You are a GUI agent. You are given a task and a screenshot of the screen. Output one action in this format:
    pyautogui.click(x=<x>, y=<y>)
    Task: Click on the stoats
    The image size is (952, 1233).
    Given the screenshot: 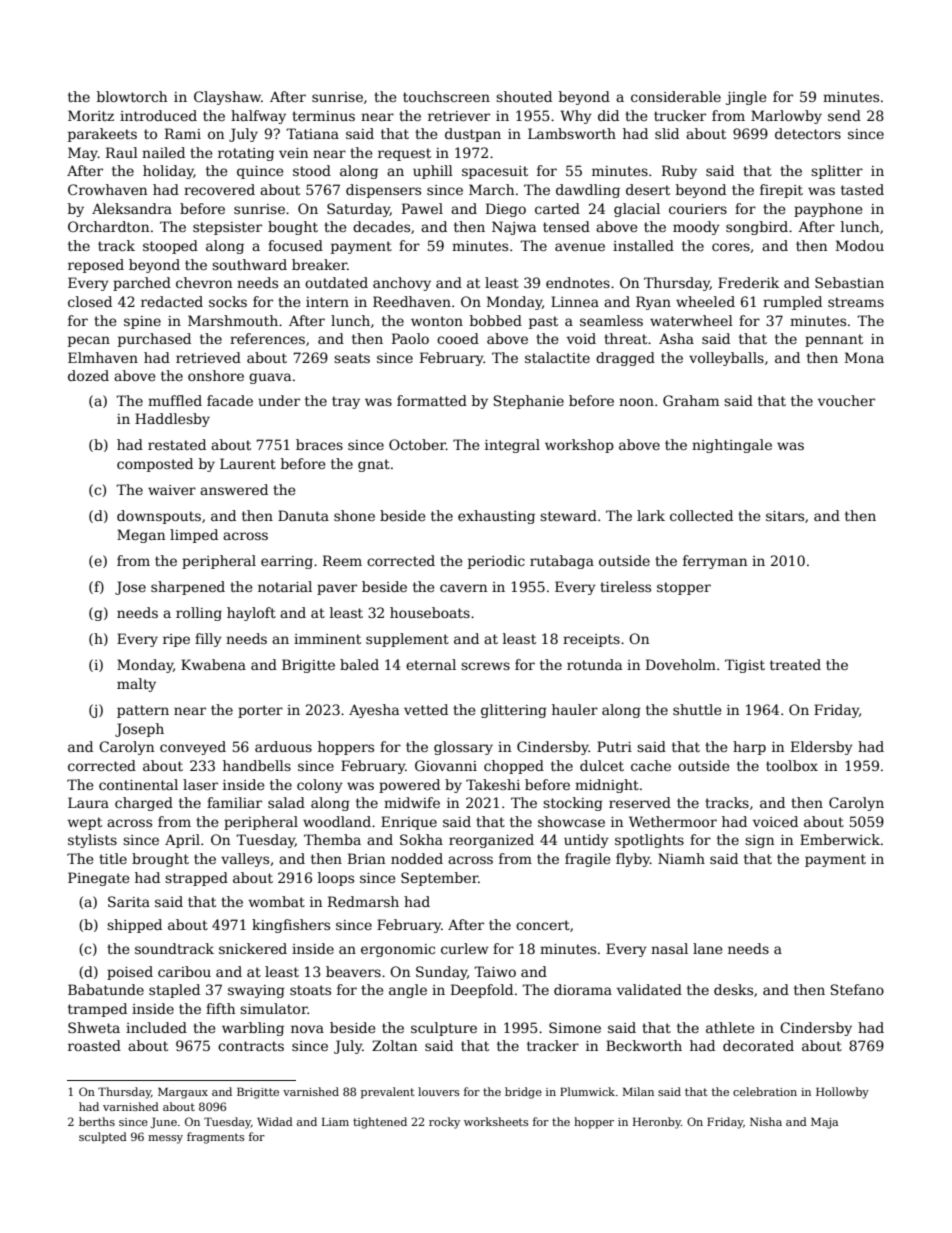 What is the action you would take?
    pyautogui.click(x=310, y=990)
